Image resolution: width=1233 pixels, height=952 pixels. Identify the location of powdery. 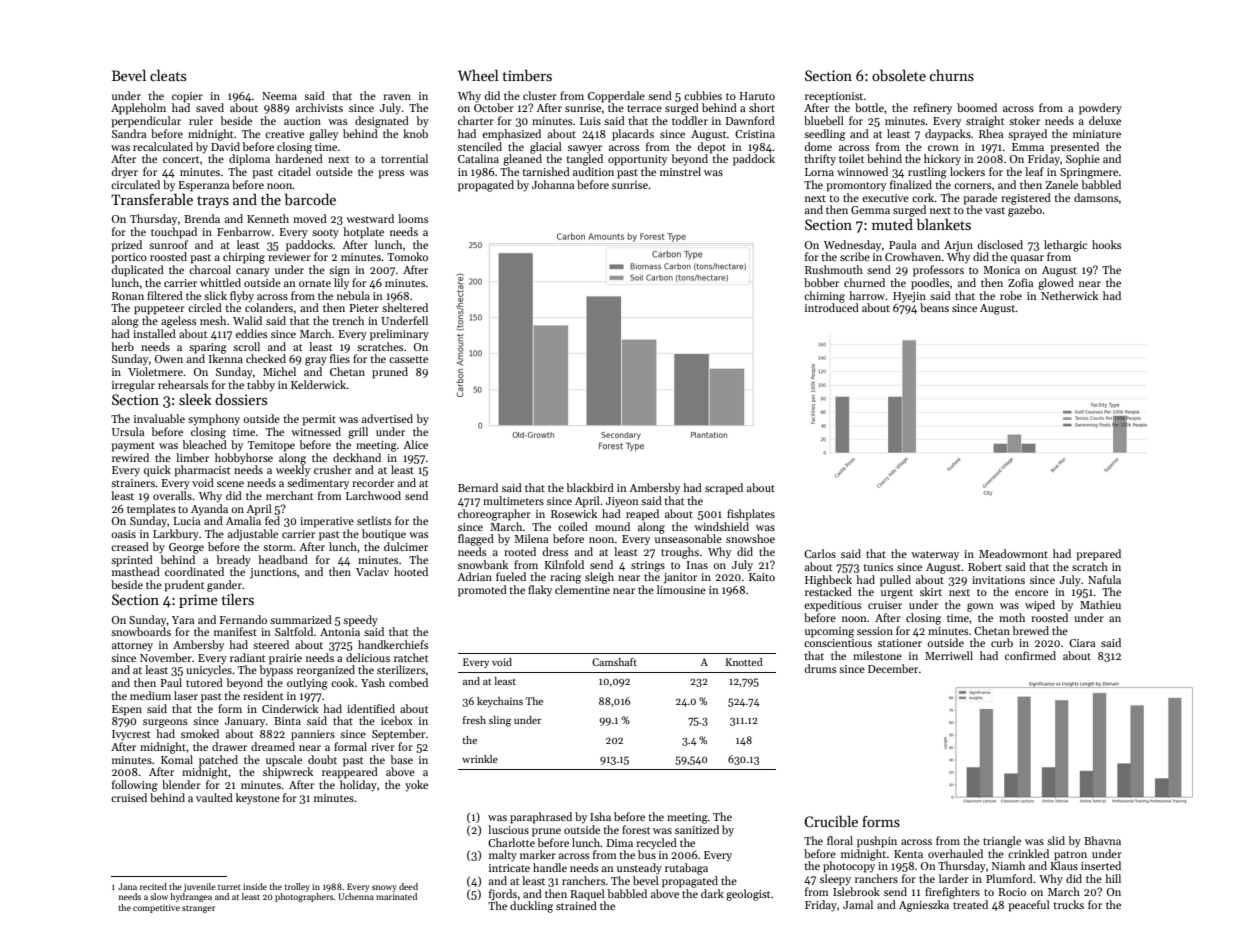
(1100, 109).
